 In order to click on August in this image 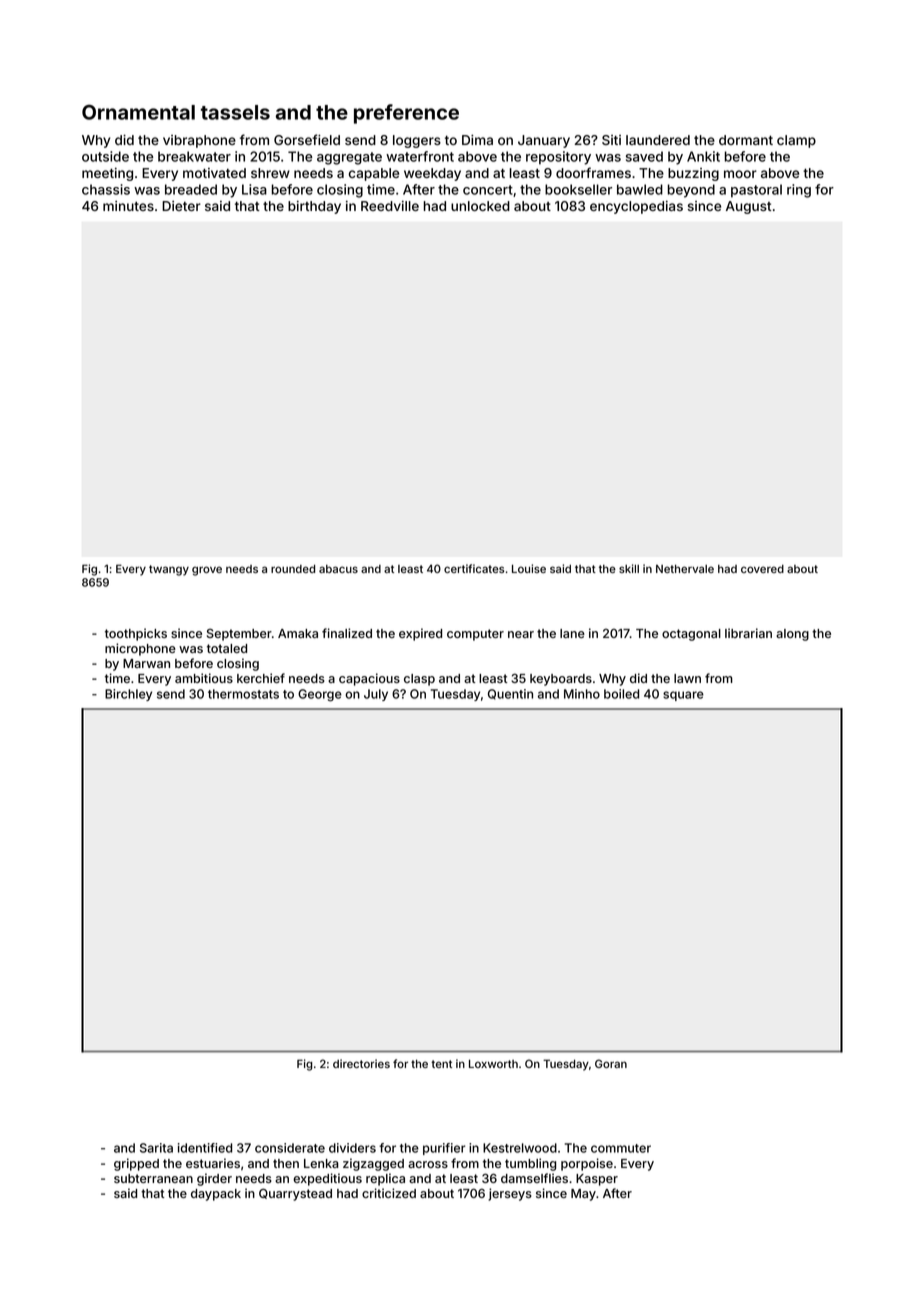, I will do `click(748, 207)`.
